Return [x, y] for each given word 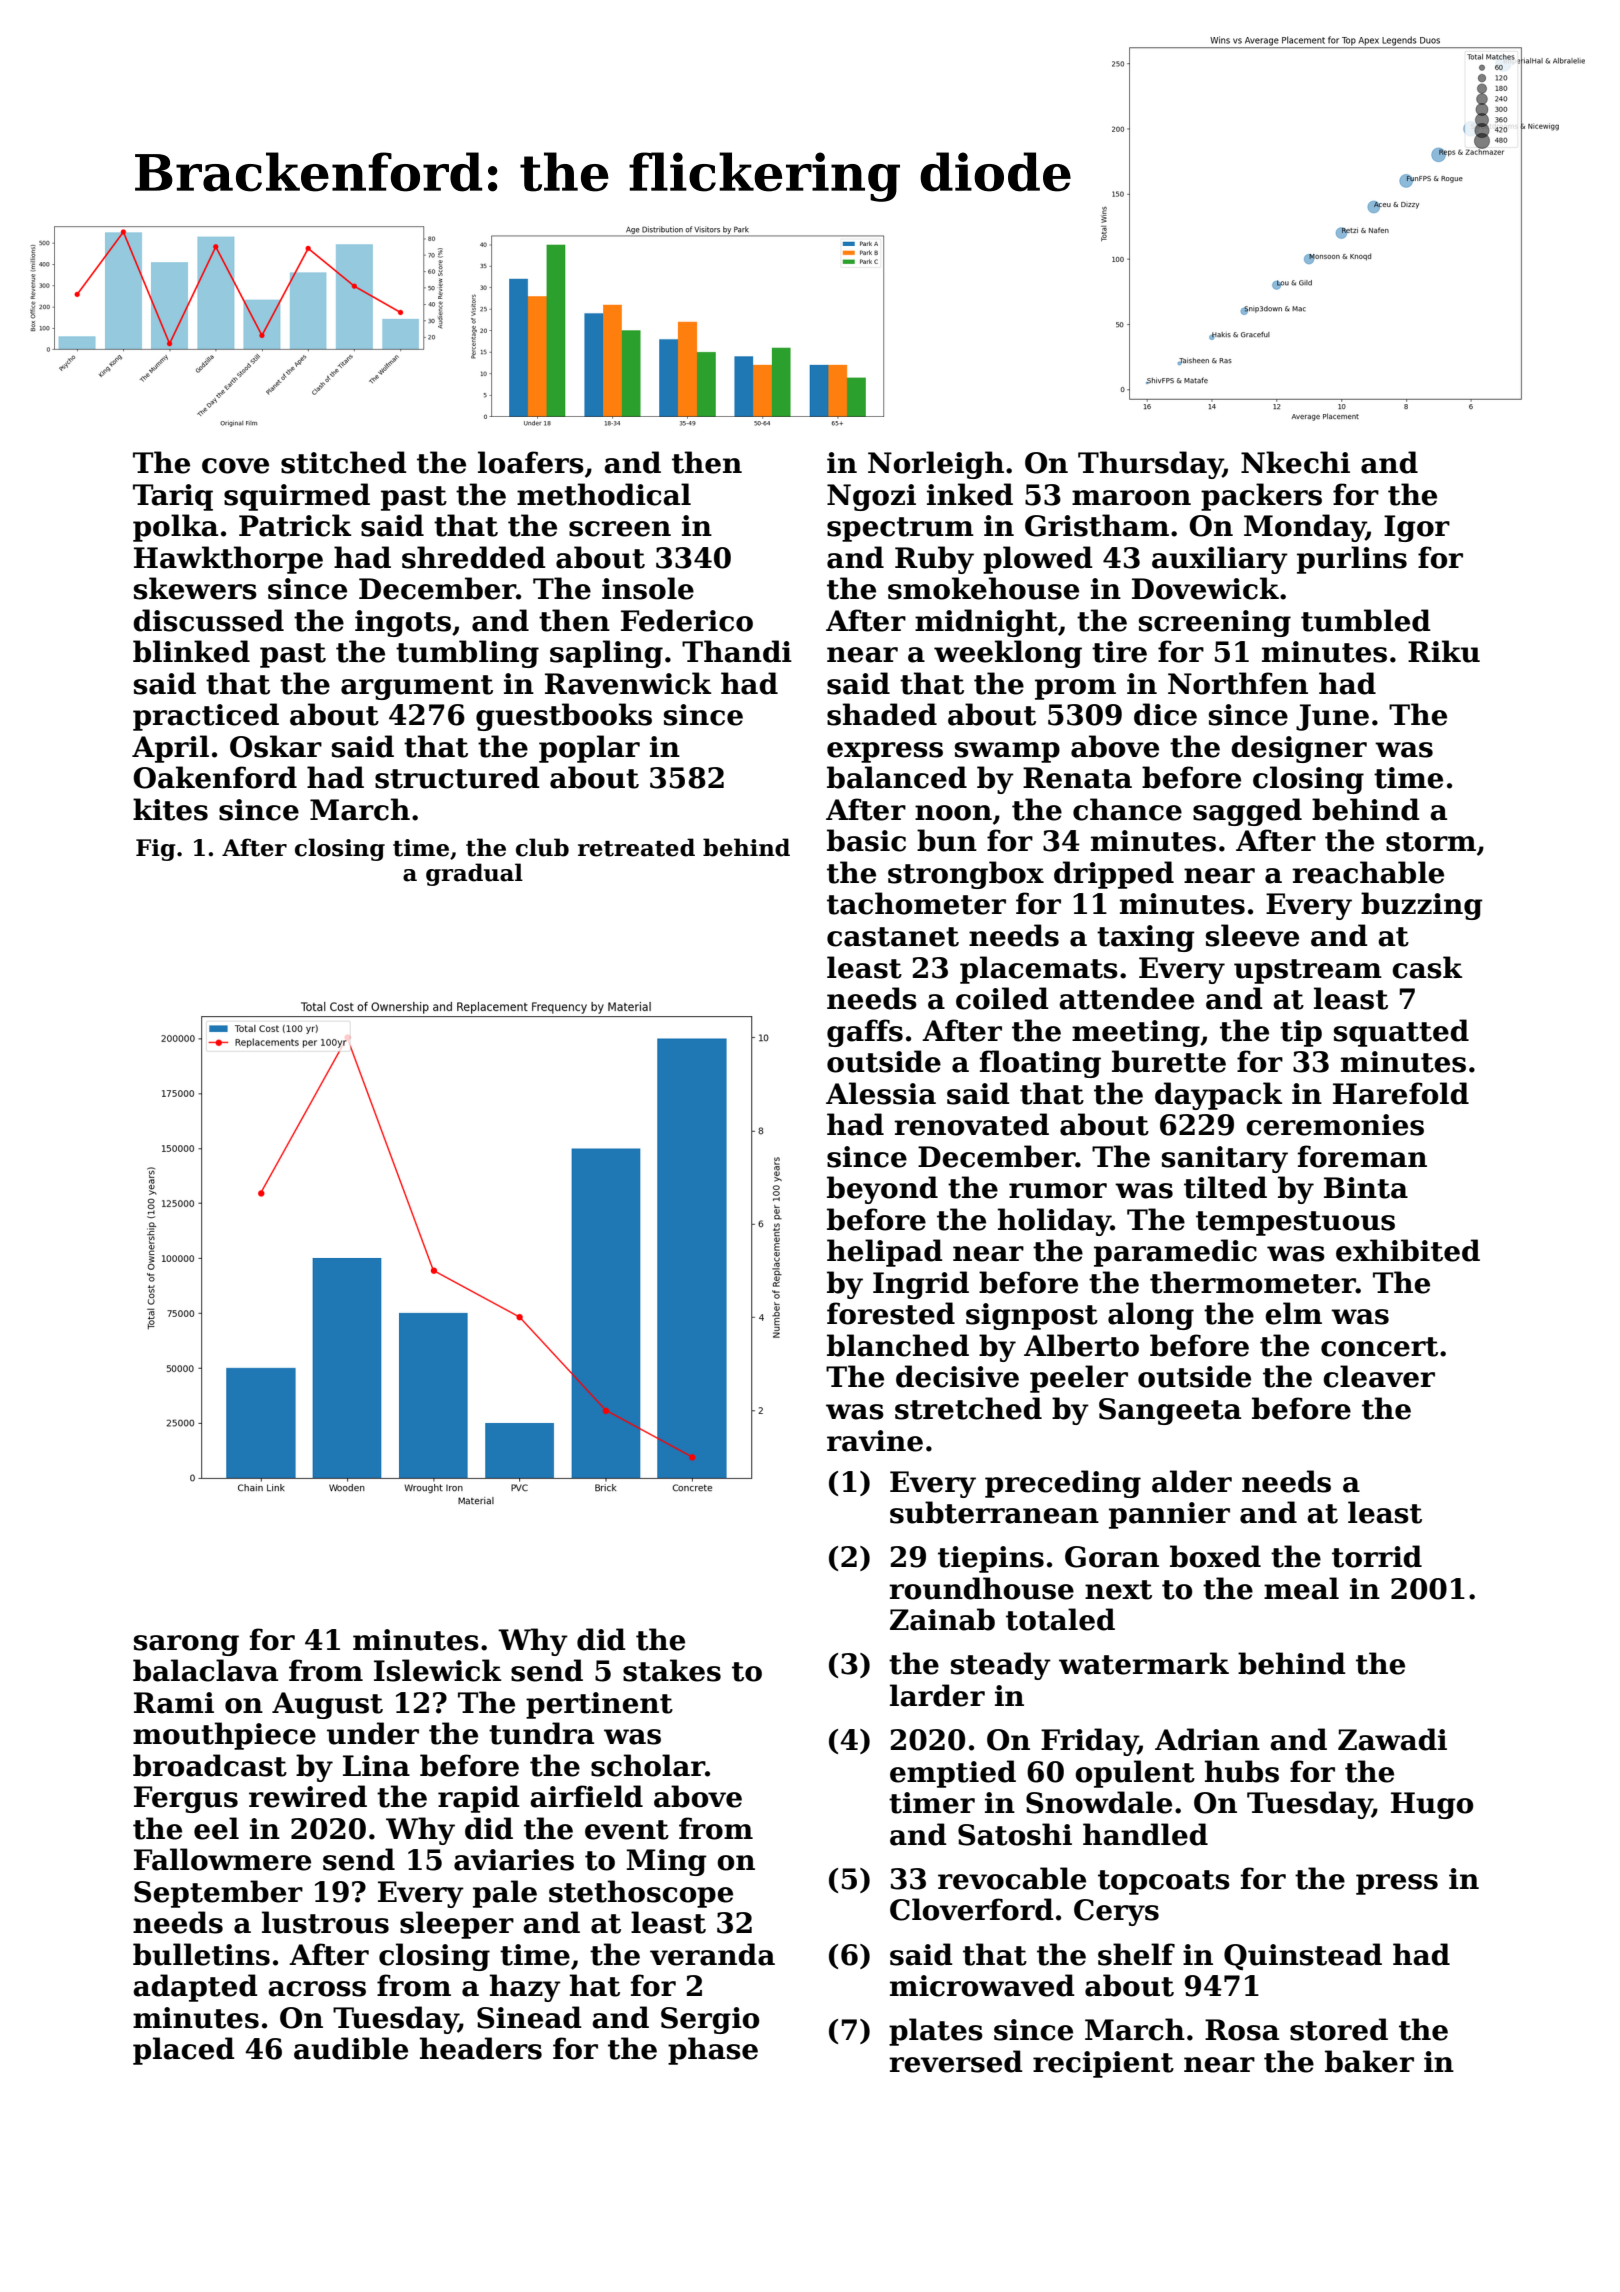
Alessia [881, 1093]
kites [170, 809]
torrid [1377, 1556]
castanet [893, 937]
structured [457, 777]
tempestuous [1295, 1223]
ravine [875, 1441]
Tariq [173, 497]
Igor [1417, 528]
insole [648, 588]
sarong [186, 1645]
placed [184, 2051]
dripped [1114, 875]
